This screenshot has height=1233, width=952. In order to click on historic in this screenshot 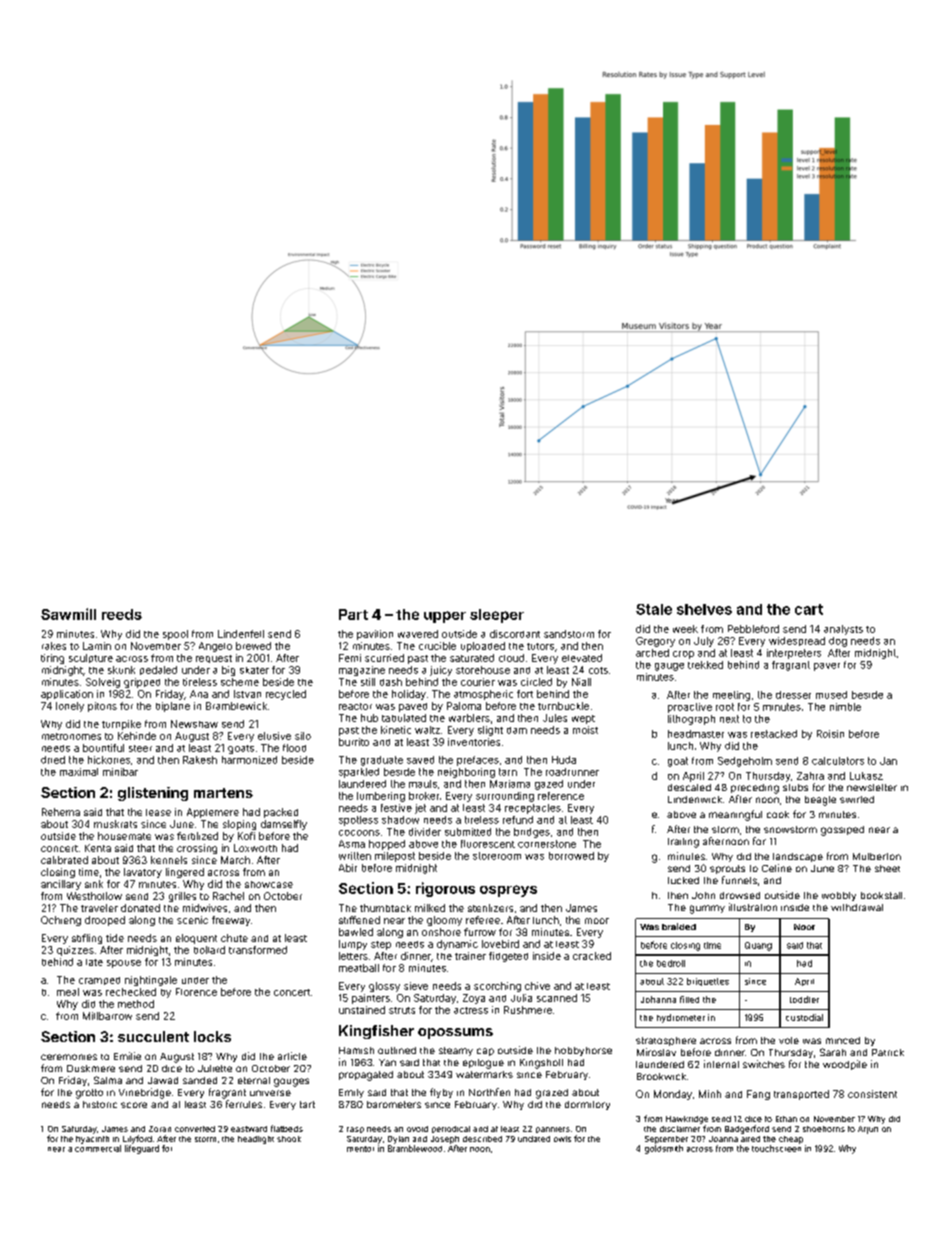, I will do `click(100, 1104)`.
